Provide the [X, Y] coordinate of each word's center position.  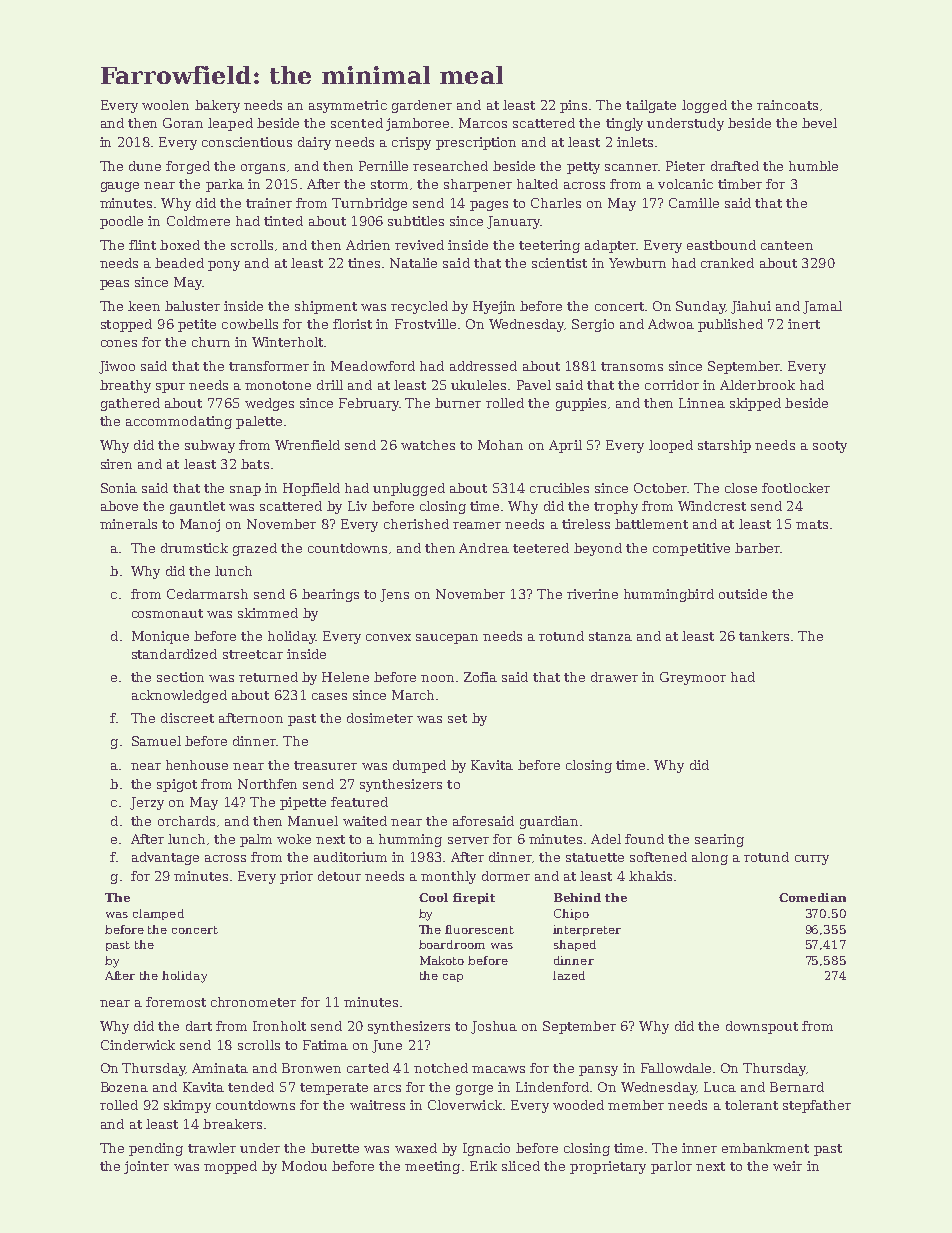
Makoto [442, 960]
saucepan [447, 639]
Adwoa [671, 324]
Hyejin [494, 307]
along [710, 858]
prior [296, 877]
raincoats [787, 105]
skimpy [187, 1106]
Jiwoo [117, 367]
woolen [165, 105]
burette [335, 1148]
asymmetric [348, 106]
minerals [128, 524]
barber [757, 548]
